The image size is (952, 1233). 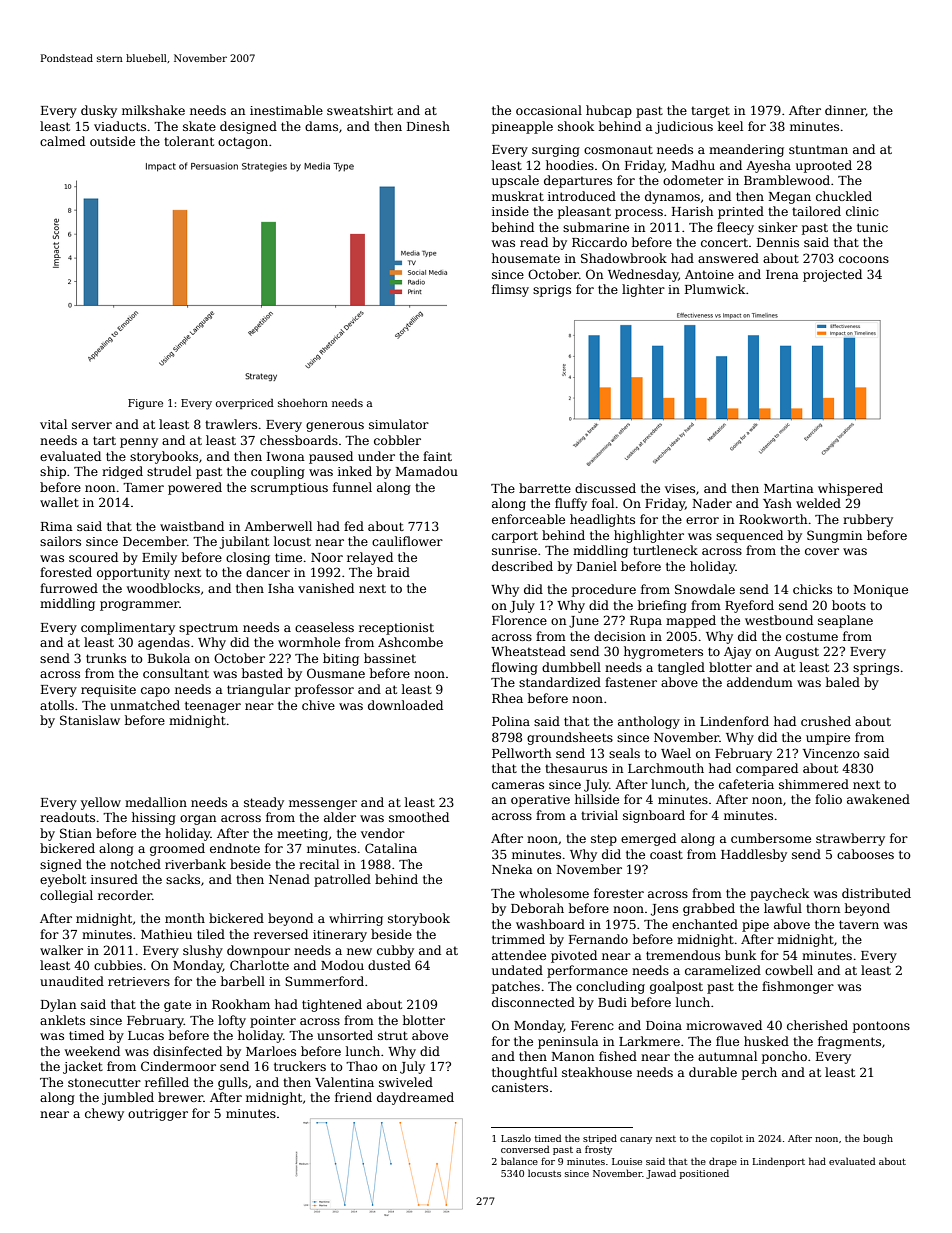 What do you see at coordinates (865, 854) in the page?
I see `cabooses` at bounding box center [865, 854].
